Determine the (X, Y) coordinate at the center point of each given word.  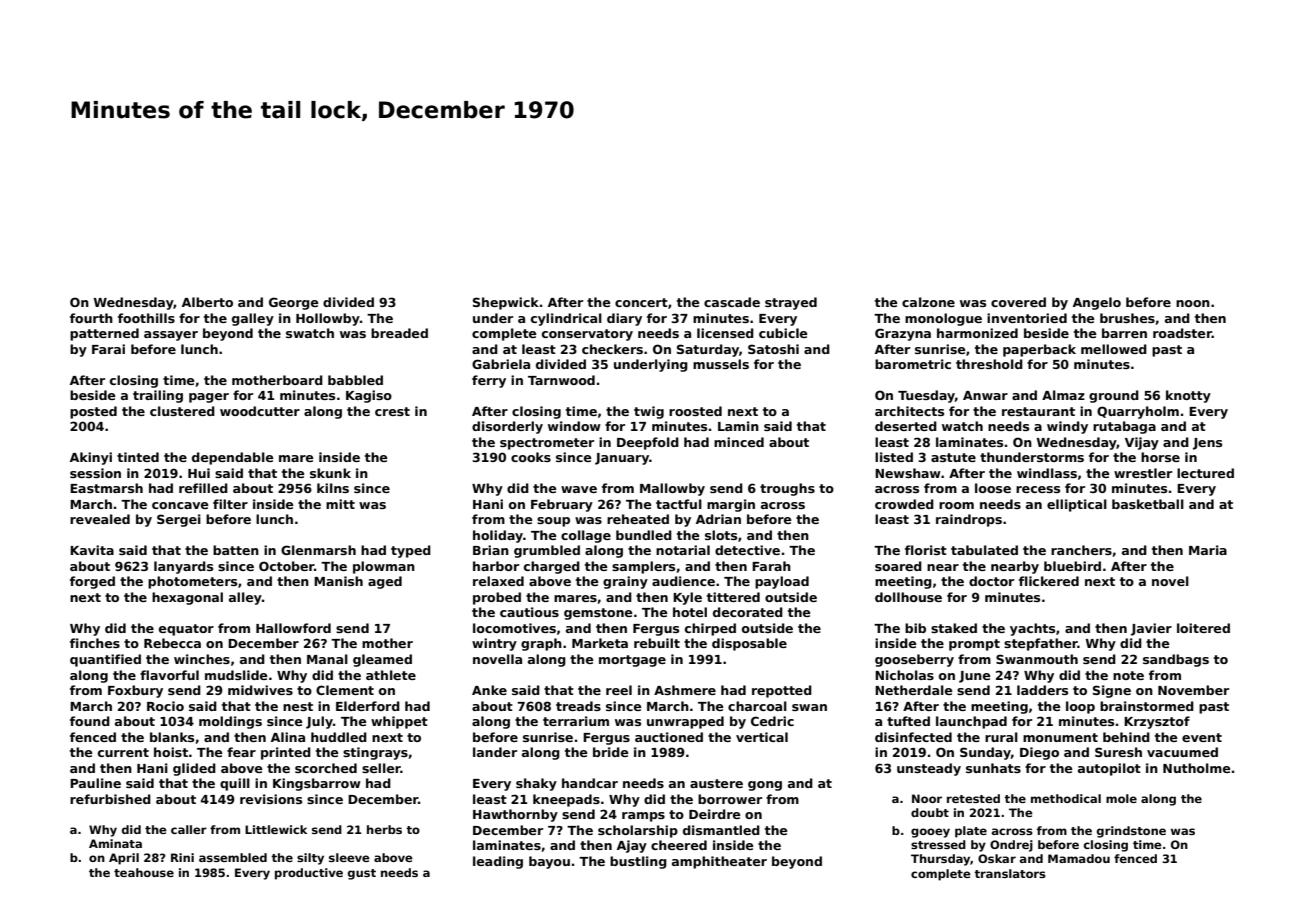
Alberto (207, 302)
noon (1193, 303)
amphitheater (719, 862)
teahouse (144, 872)
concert (641, 302)
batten (236, 550)
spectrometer (547, 444)
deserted (906, 426)
